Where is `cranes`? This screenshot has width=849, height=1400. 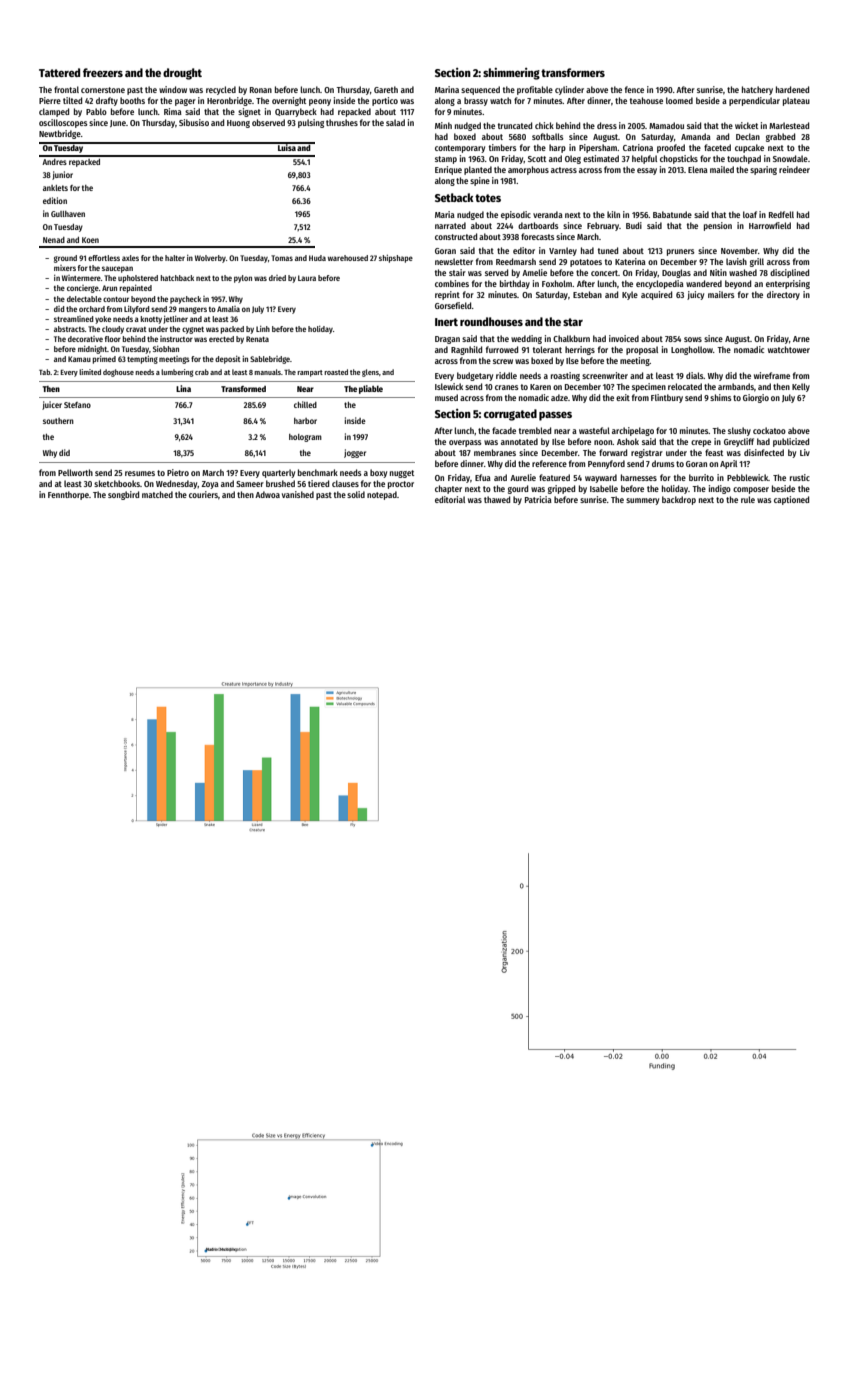 cranes is located at coordinates (507, 387).
